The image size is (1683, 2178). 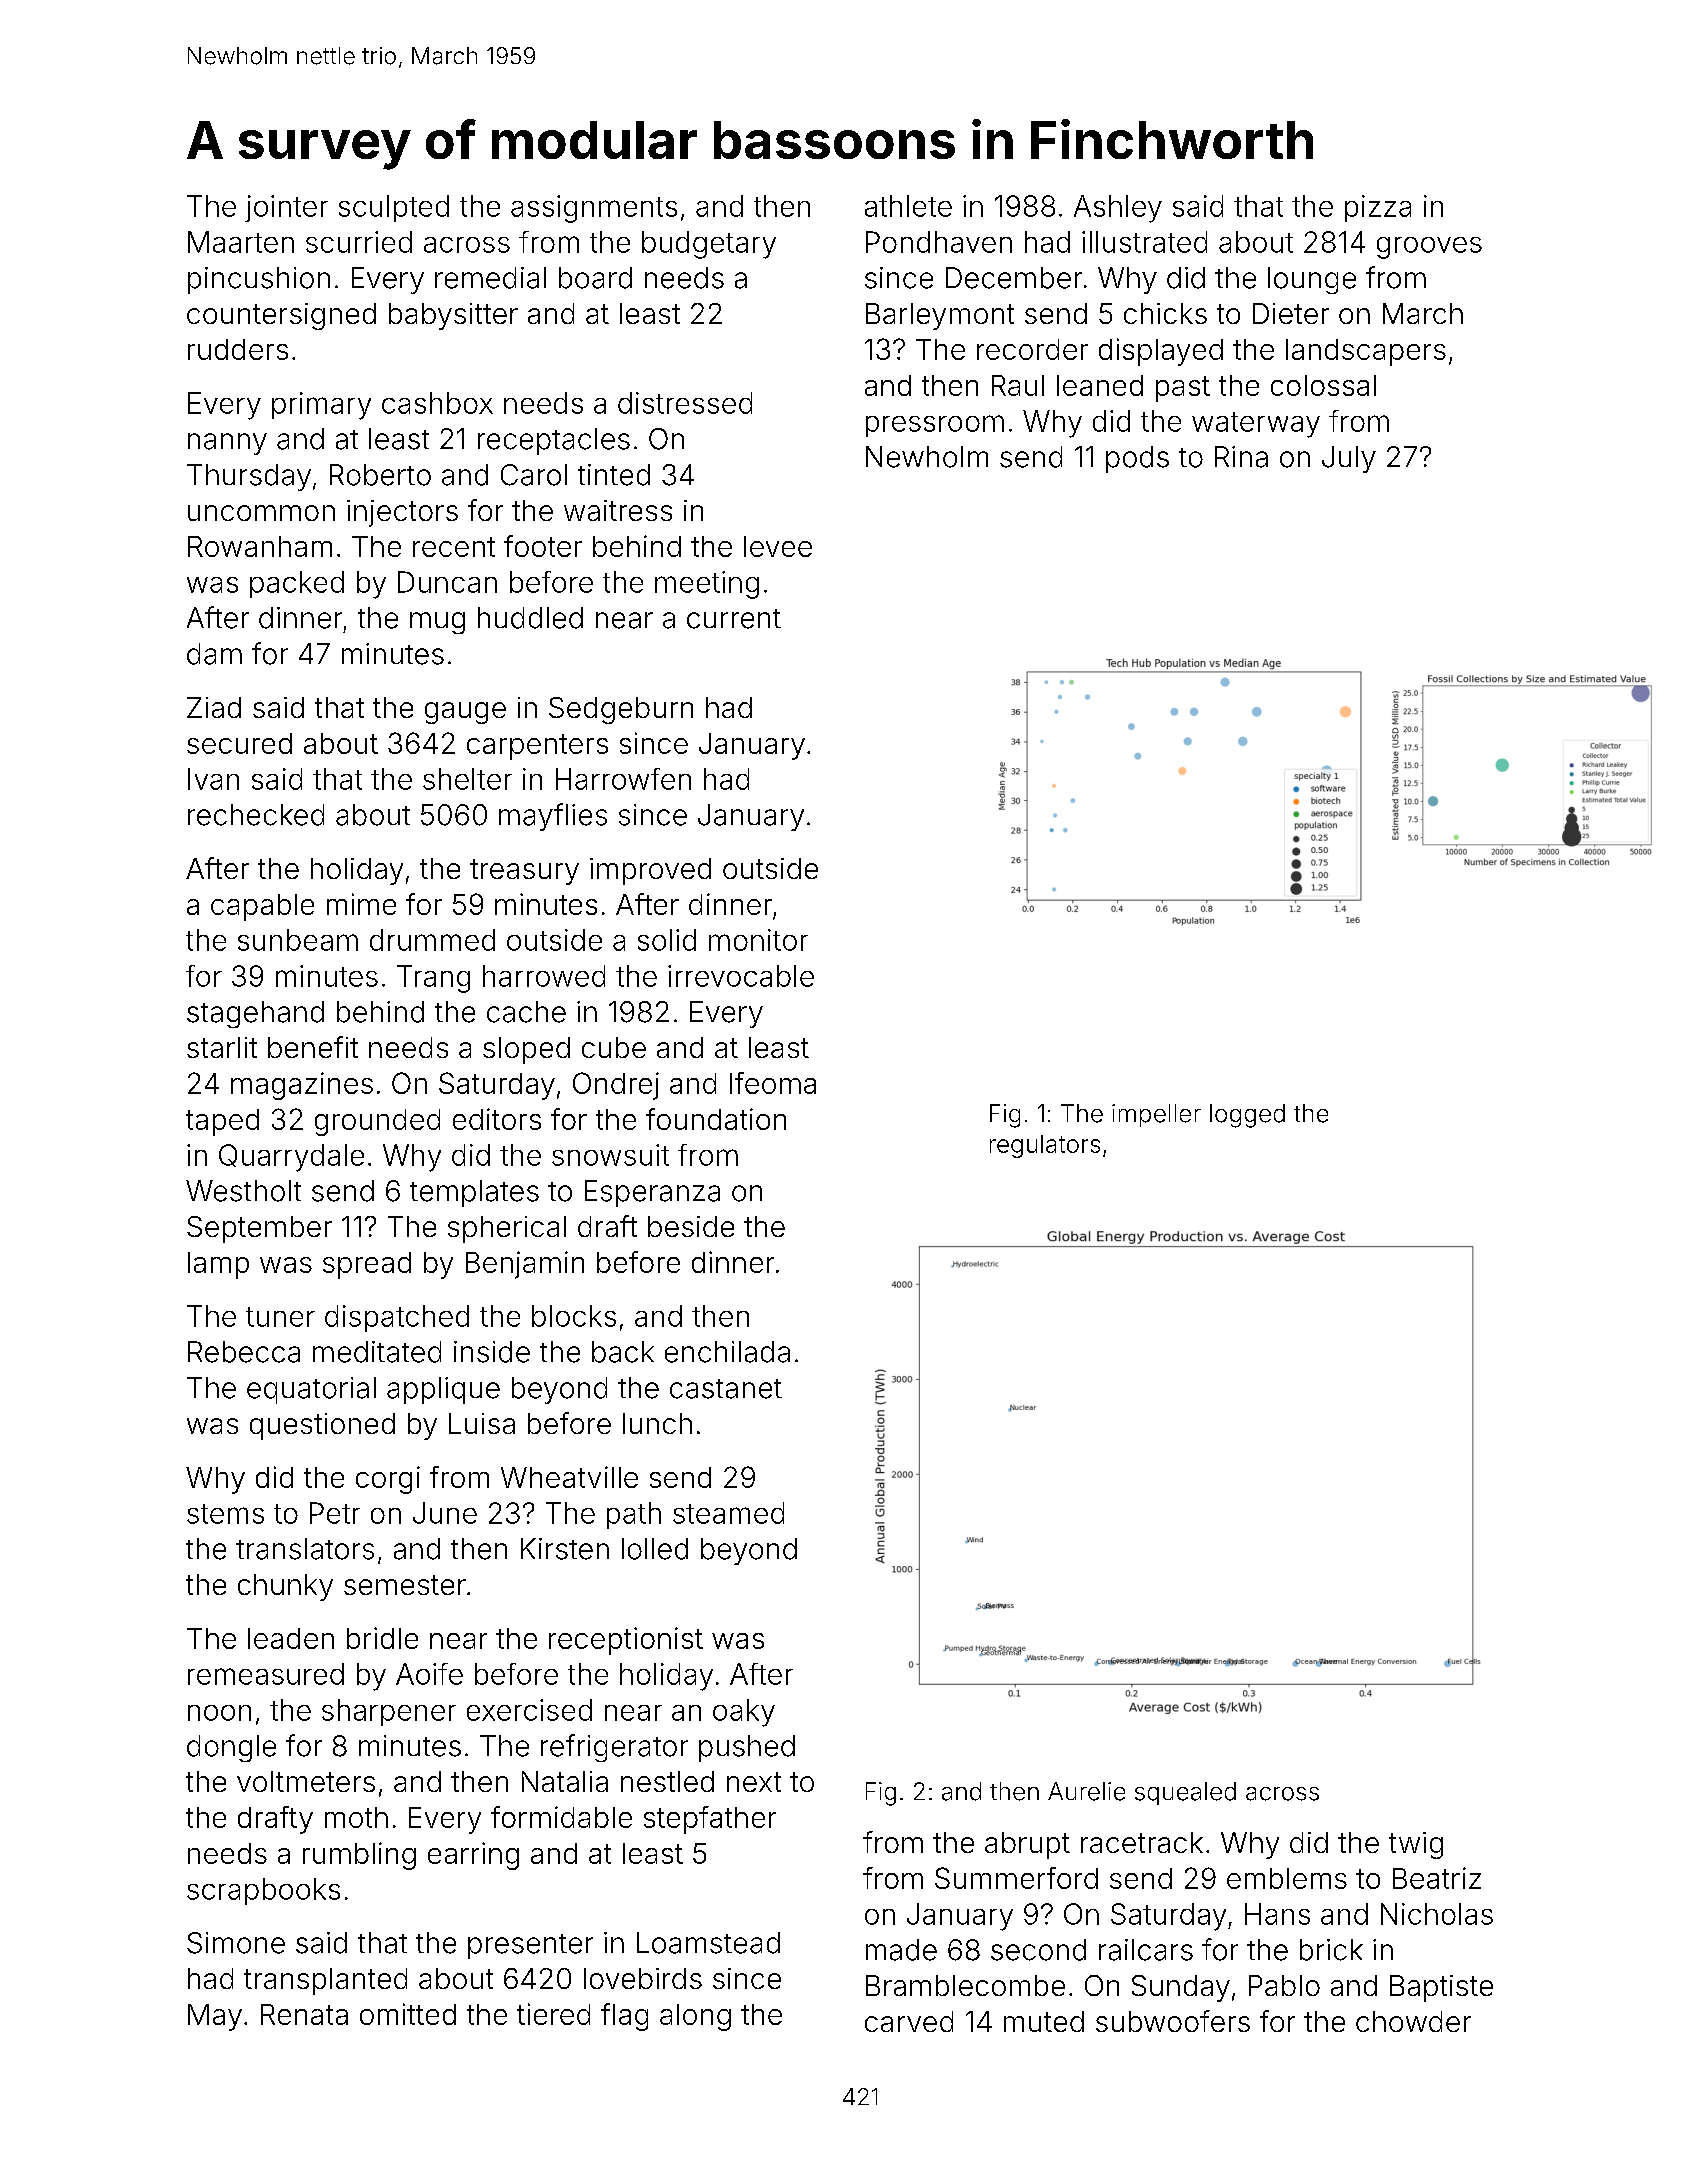 I want to click on scrapbooks, so click(x=263, y=1891).
